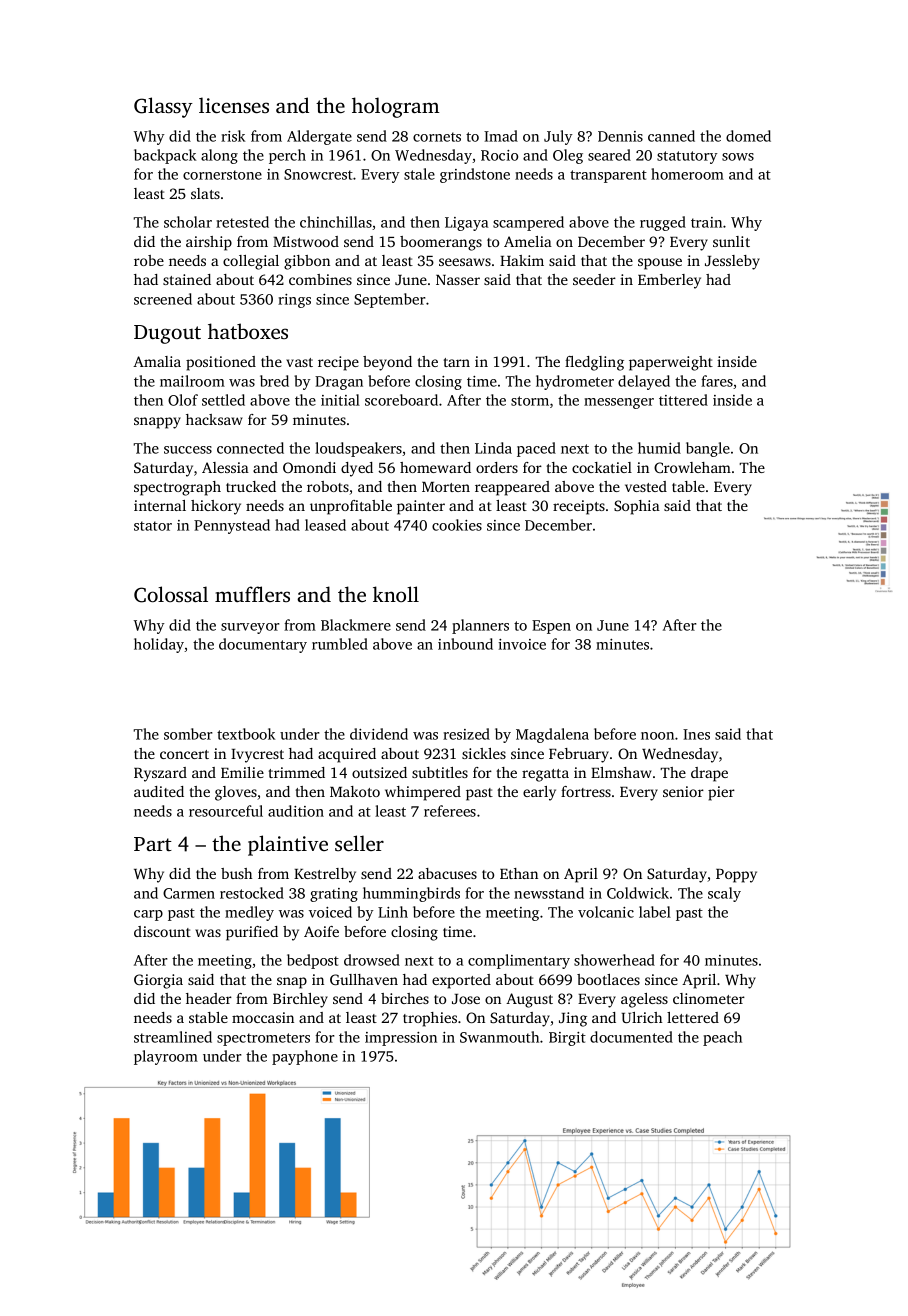 The height and width of the screenshot is (1316, 908). Describe the element at coordinates (157, 361) in the screenshot. I see `Amalia` at that location.
